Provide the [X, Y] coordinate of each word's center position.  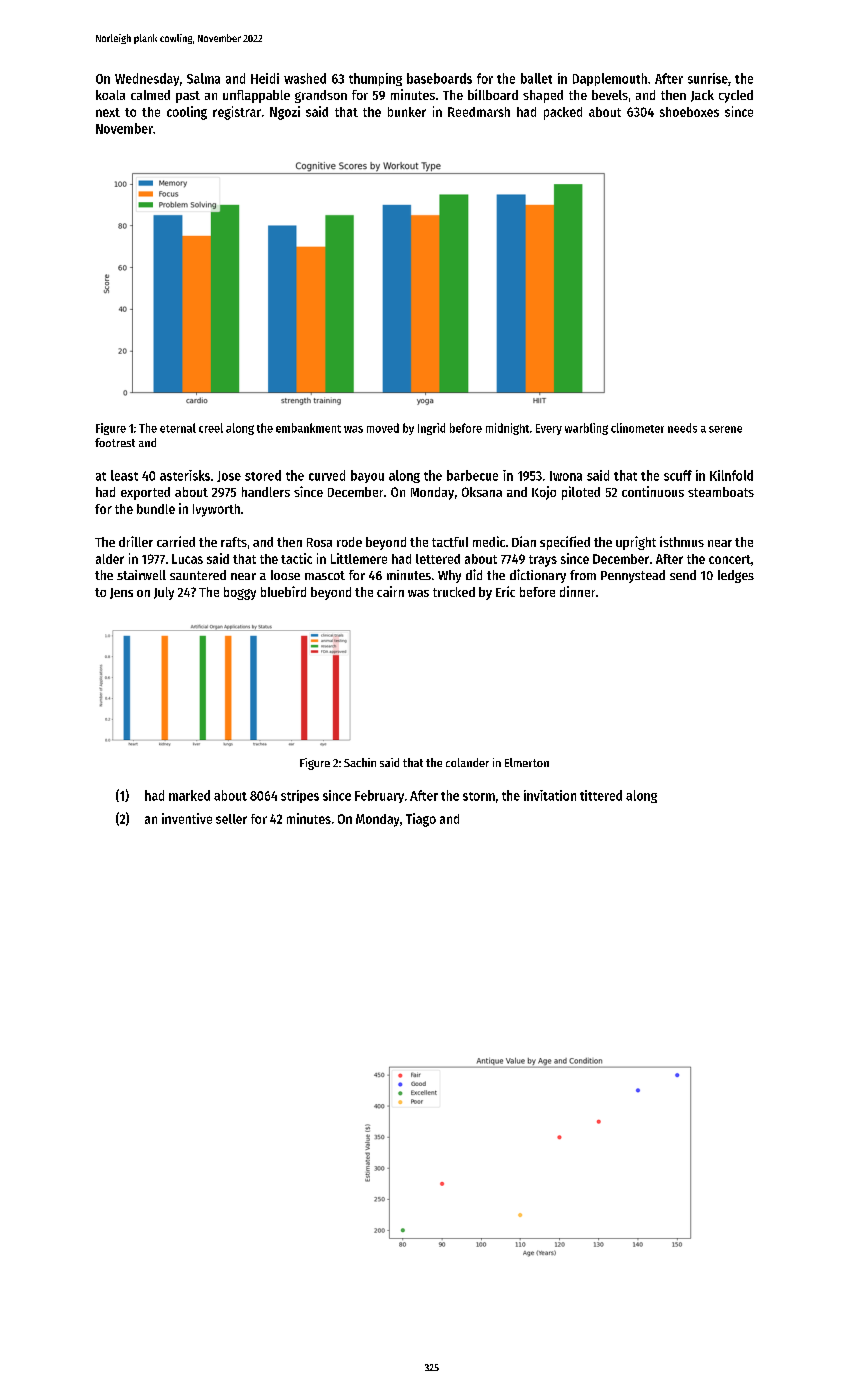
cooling [187, 113]
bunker [407, 112]
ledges [736, 576]
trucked [454, 592]
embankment [308, 428]
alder [110, 559]
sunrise [708, 78]
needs [682, 428]
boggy [240, 593]
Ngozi [285, 113]
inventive [187, 818]
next [108, 112]
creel [211, 428]
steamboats [721, 492]
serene [725, 429]
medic [489, 541]
